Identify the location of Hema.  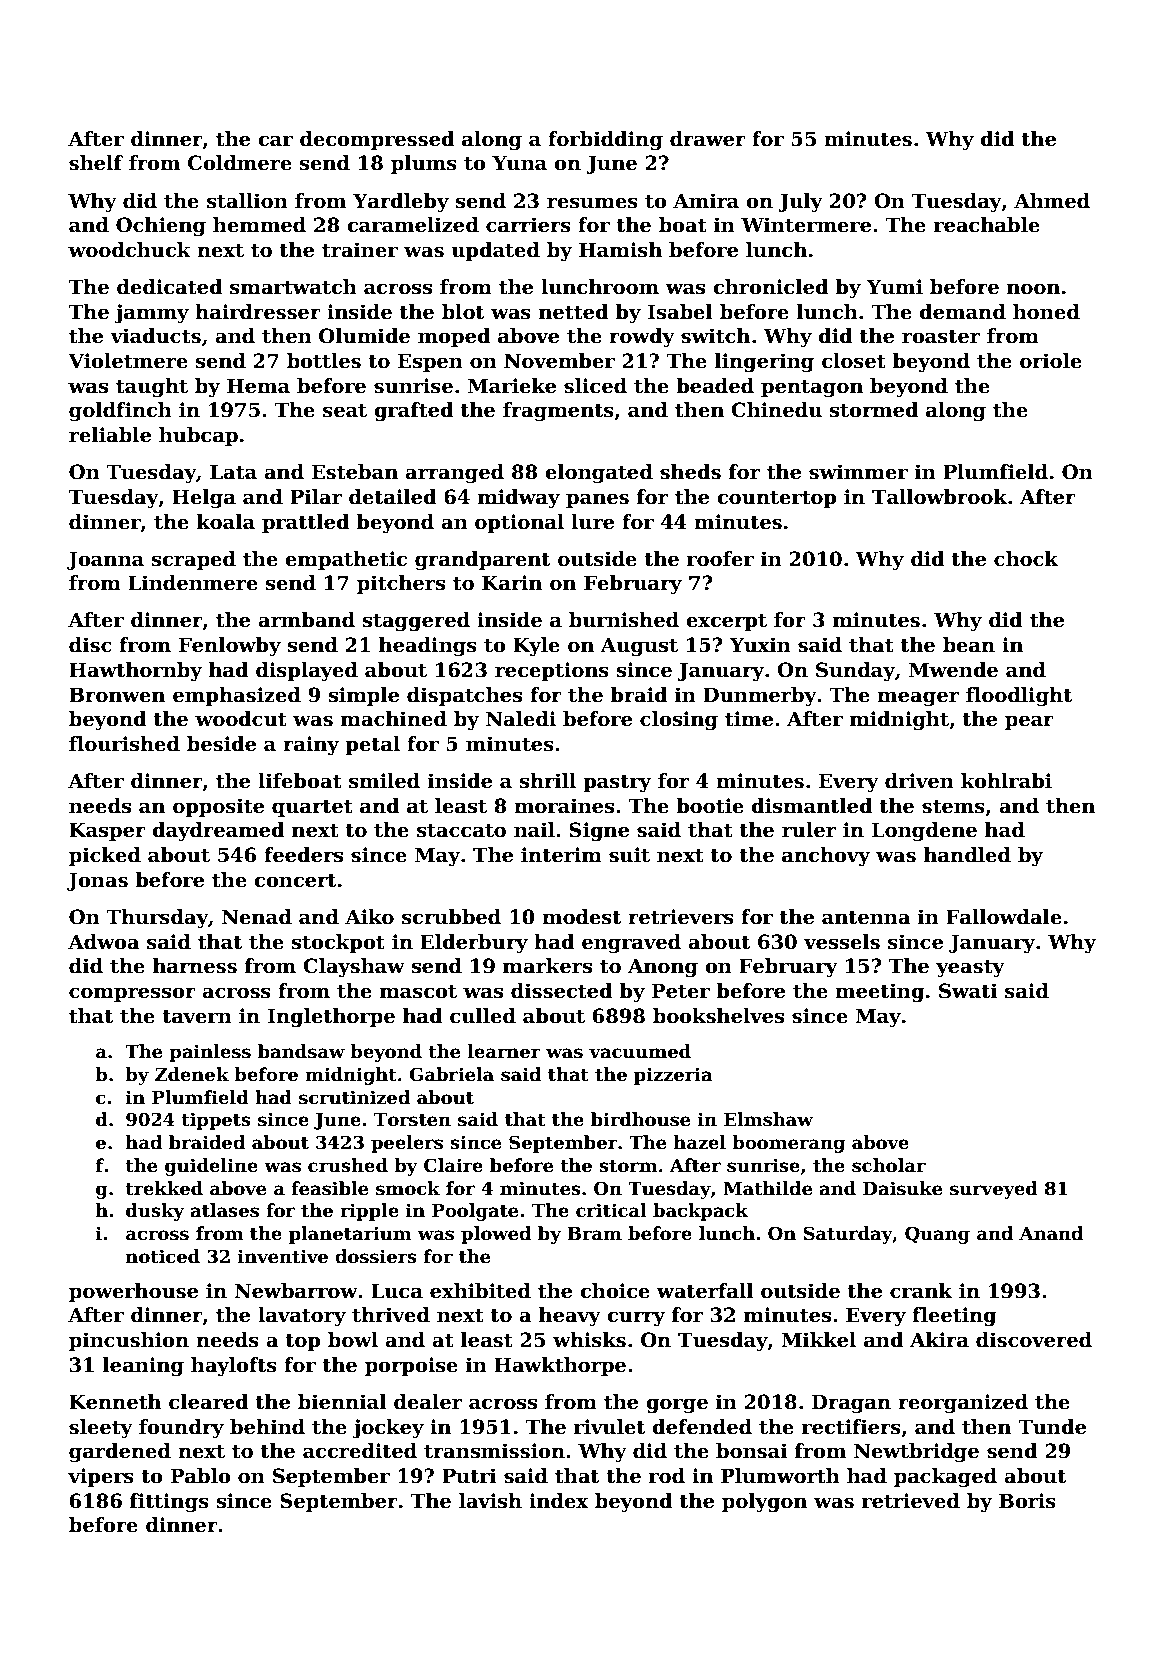
(258, 386).
